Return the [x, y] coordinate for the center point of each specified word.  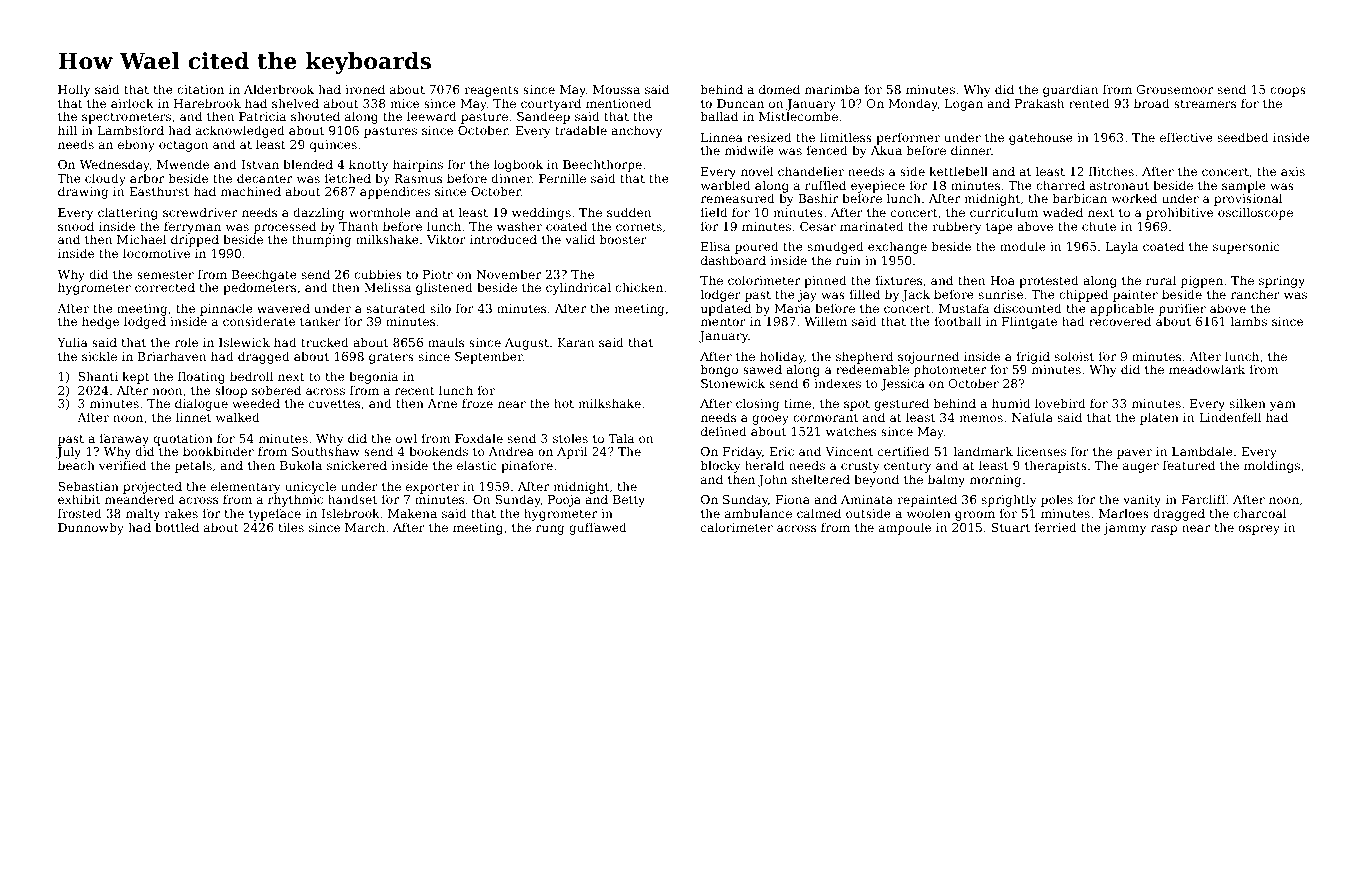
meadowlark [1207, 369]
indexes [837, 383]
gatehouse [1041, 138]
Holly [74, 90]
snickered [357, 465]
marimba [832, 89]
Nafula [1032, 417]
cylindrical [578, 288]
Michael [141, 239]
